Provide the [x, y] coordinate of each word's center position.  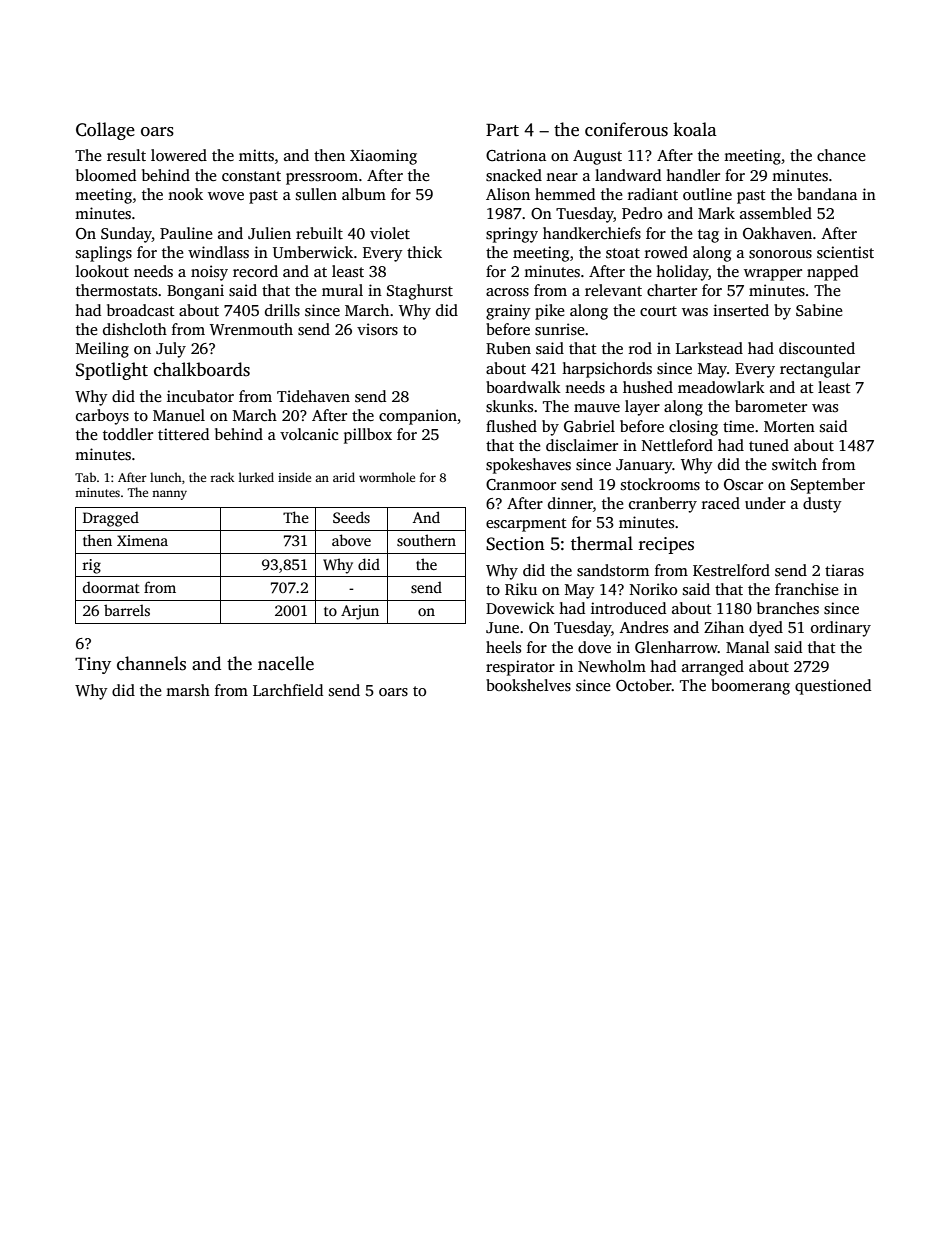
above [351, 540]
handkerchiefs [592, 233]
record [255, 271]
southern [426, 540]
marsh [188, 690]
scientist [845, 252]
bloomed [106, 175]
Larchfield [288, 690]
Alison [508, 194]
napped [832, 273]
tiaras [844, 570]
